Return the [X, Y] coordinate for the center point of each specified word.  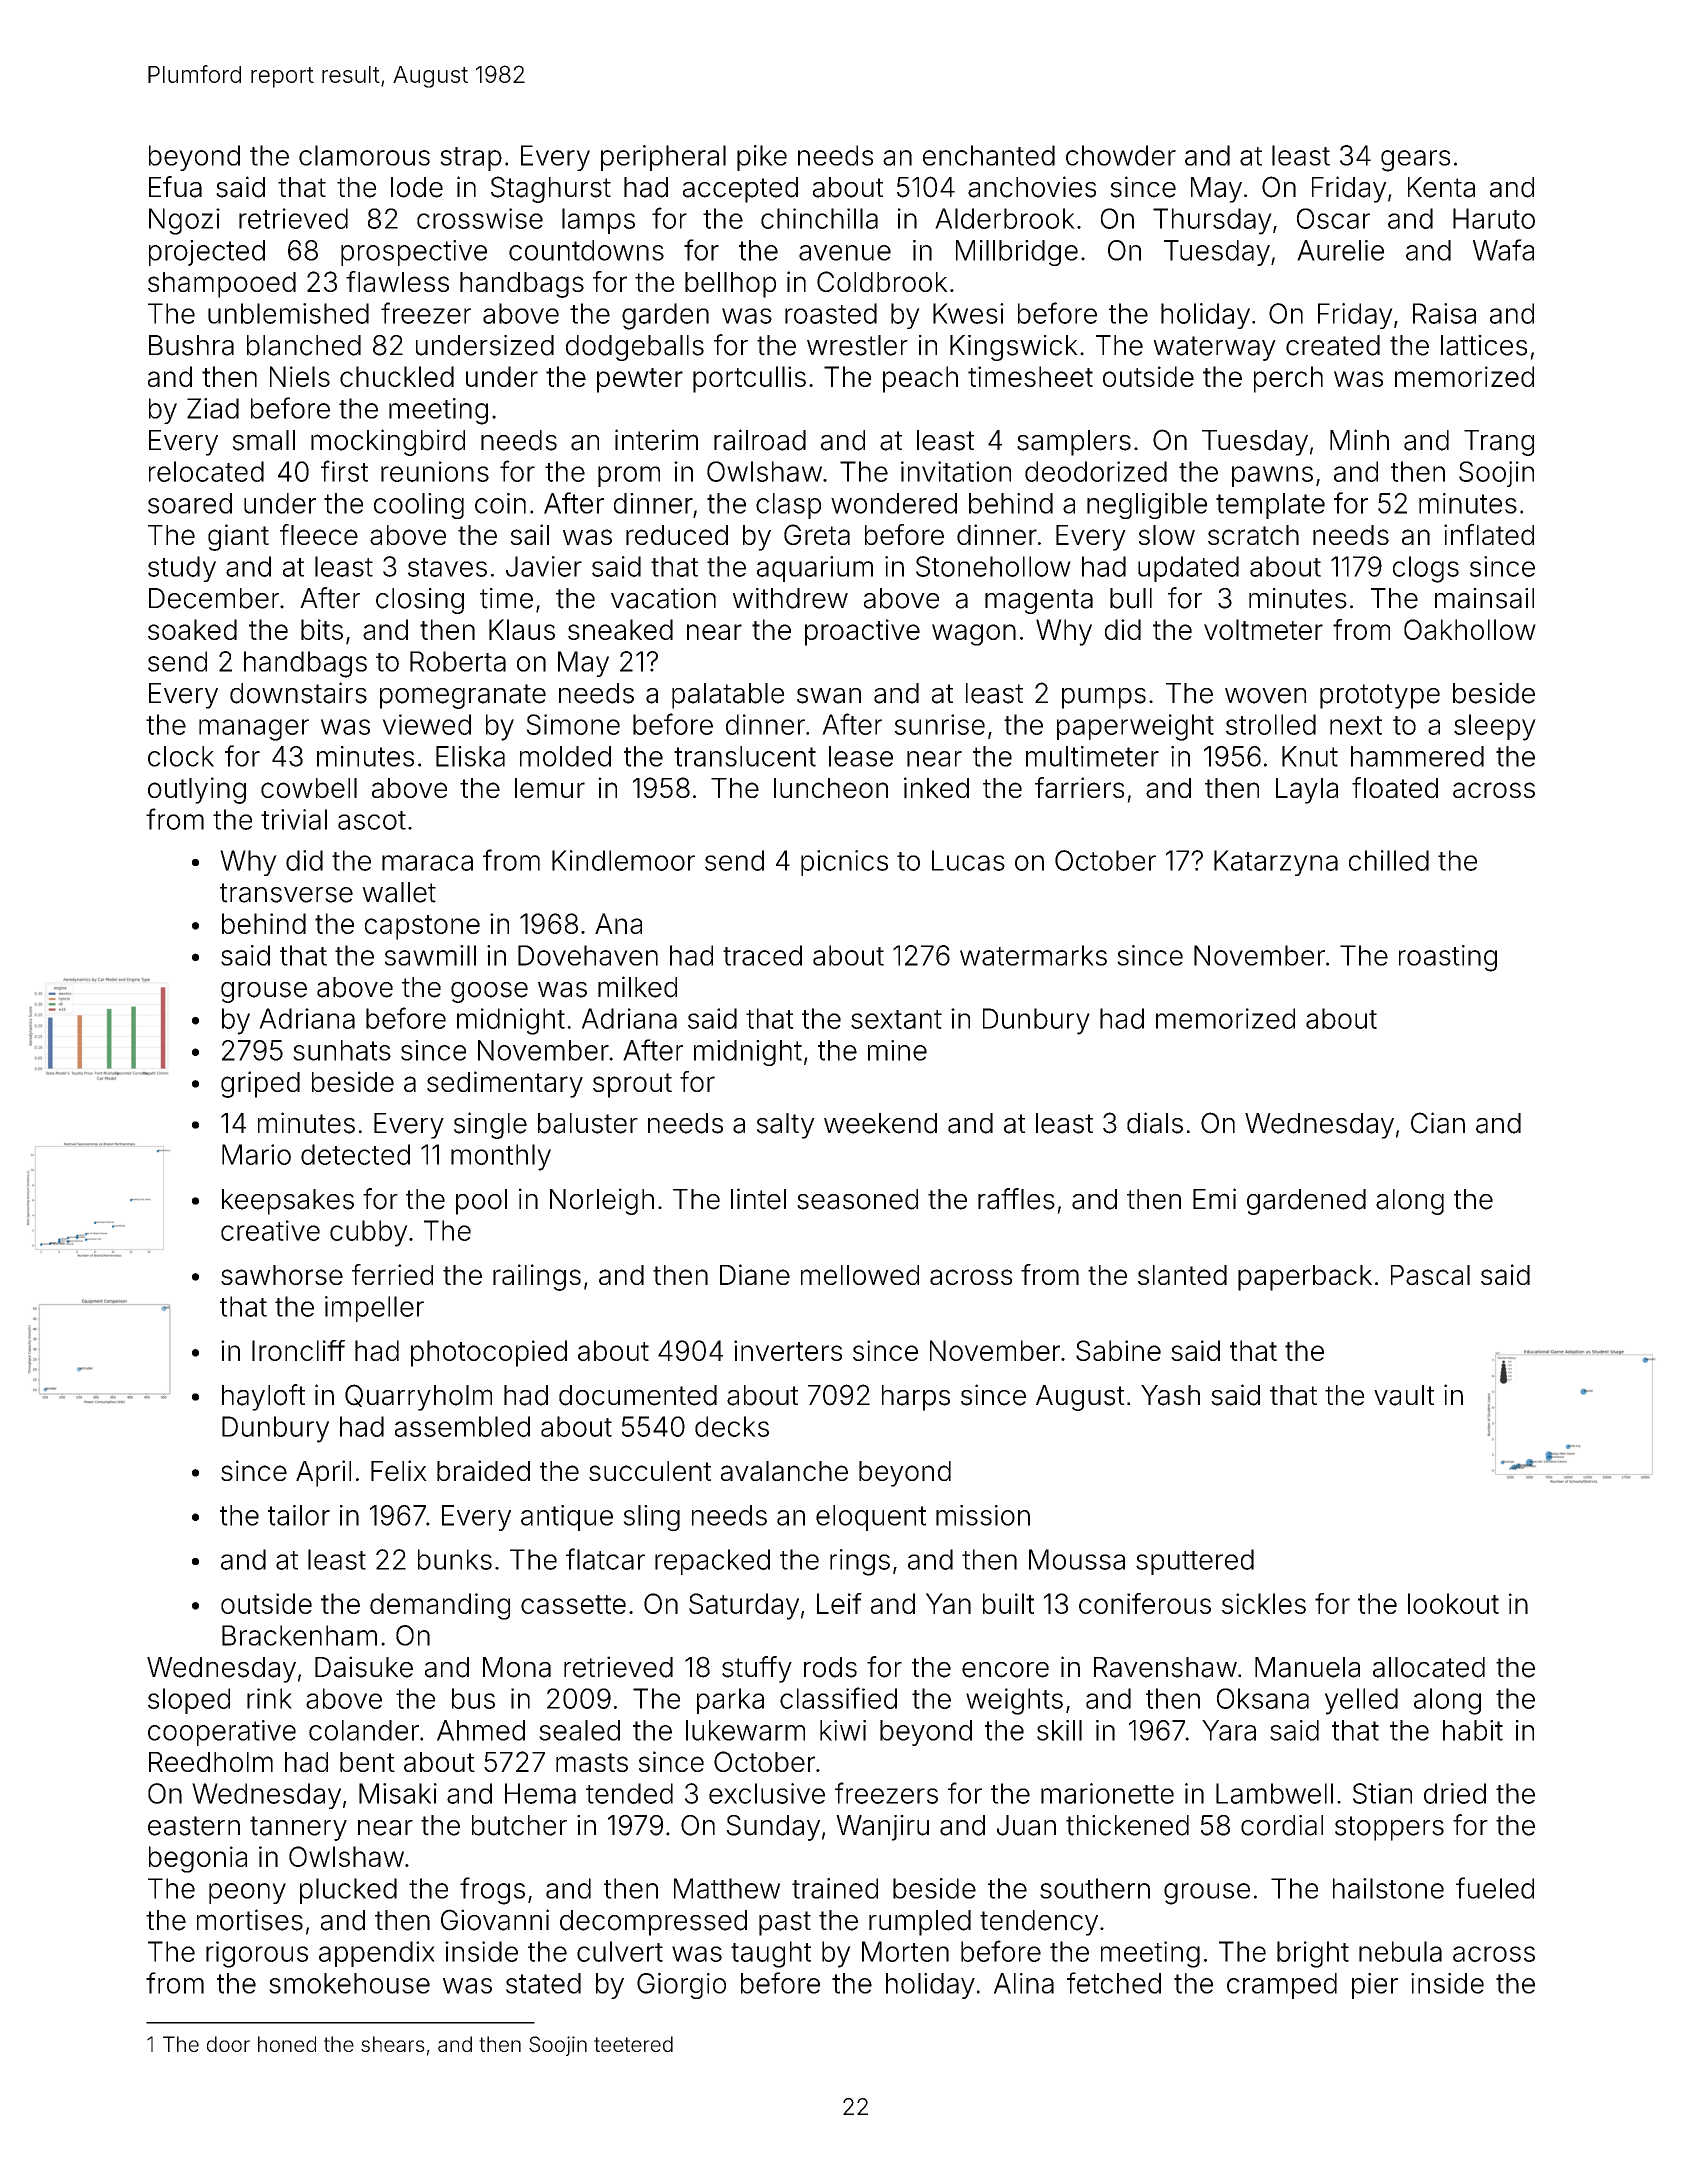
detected [355, 1154]
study [182, 569]
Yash [1170, 1395]
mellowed [860, 1275]
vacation [663, 598]
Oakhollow [1470, 629]
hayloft [263, 1397]
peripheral [663, 158]
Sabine [1118, 1350]
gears [1415, 161]
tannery [298, 1828]
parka [730, 1701]
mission [983, 1515]
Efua [175, 187]
